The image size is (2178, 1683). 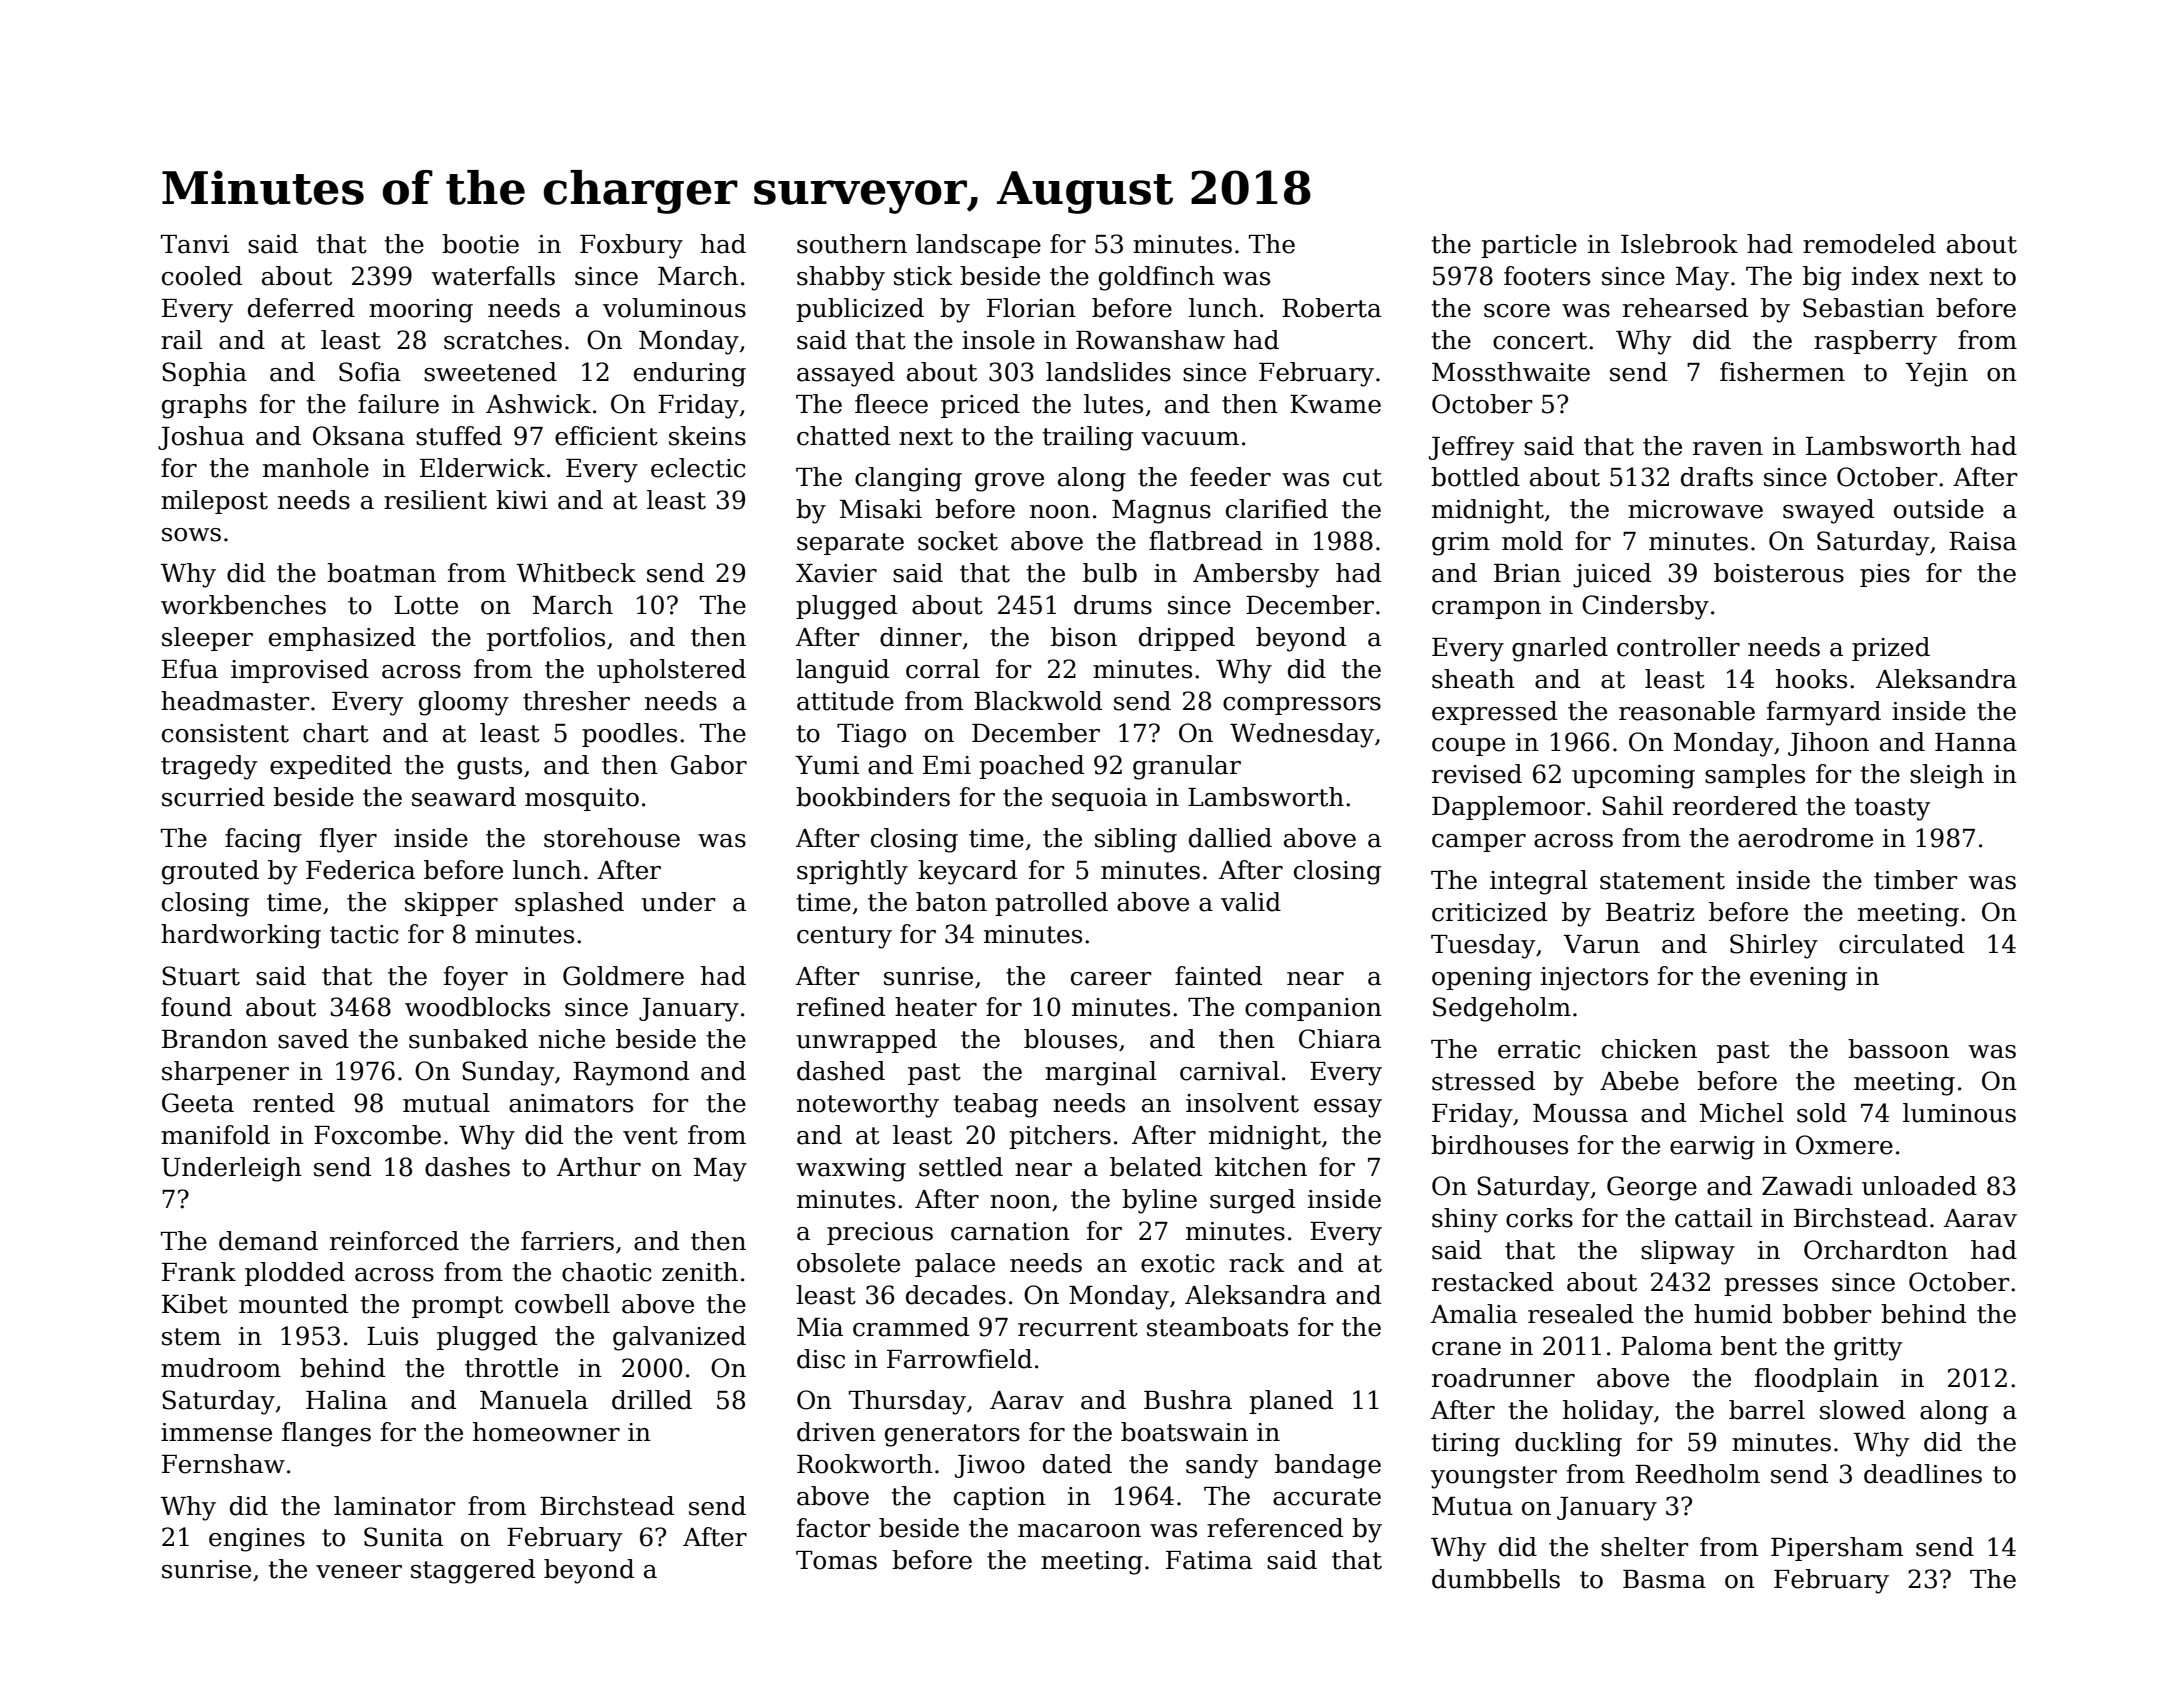 I want to click on engines, so click(x=257, y=1540).
